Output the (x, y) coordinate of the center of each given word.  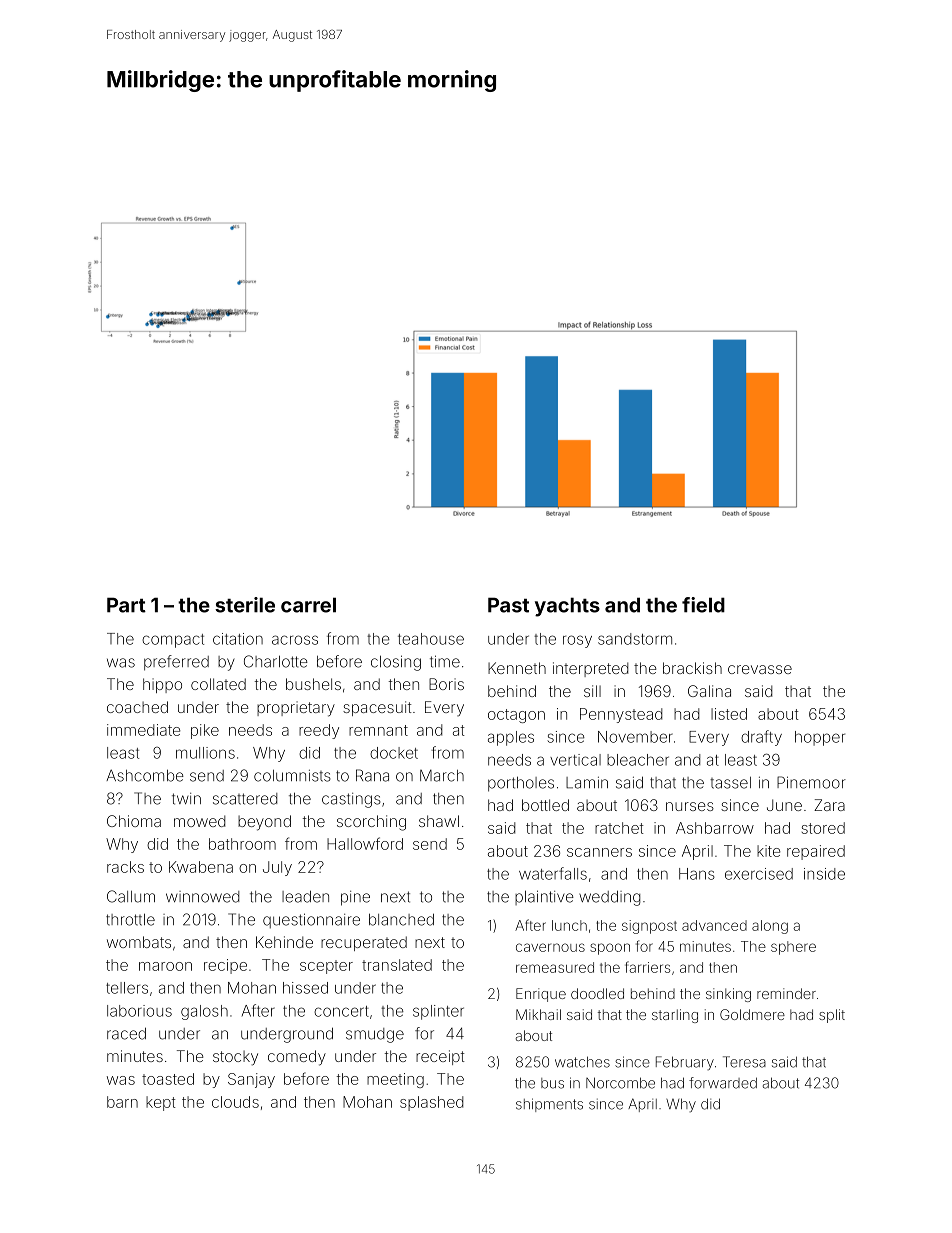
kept (161, 1103)
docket (394, 753)
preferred (176, 663)
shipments (549, 1105)
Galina (709, 691)
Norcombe (620, 1083)
